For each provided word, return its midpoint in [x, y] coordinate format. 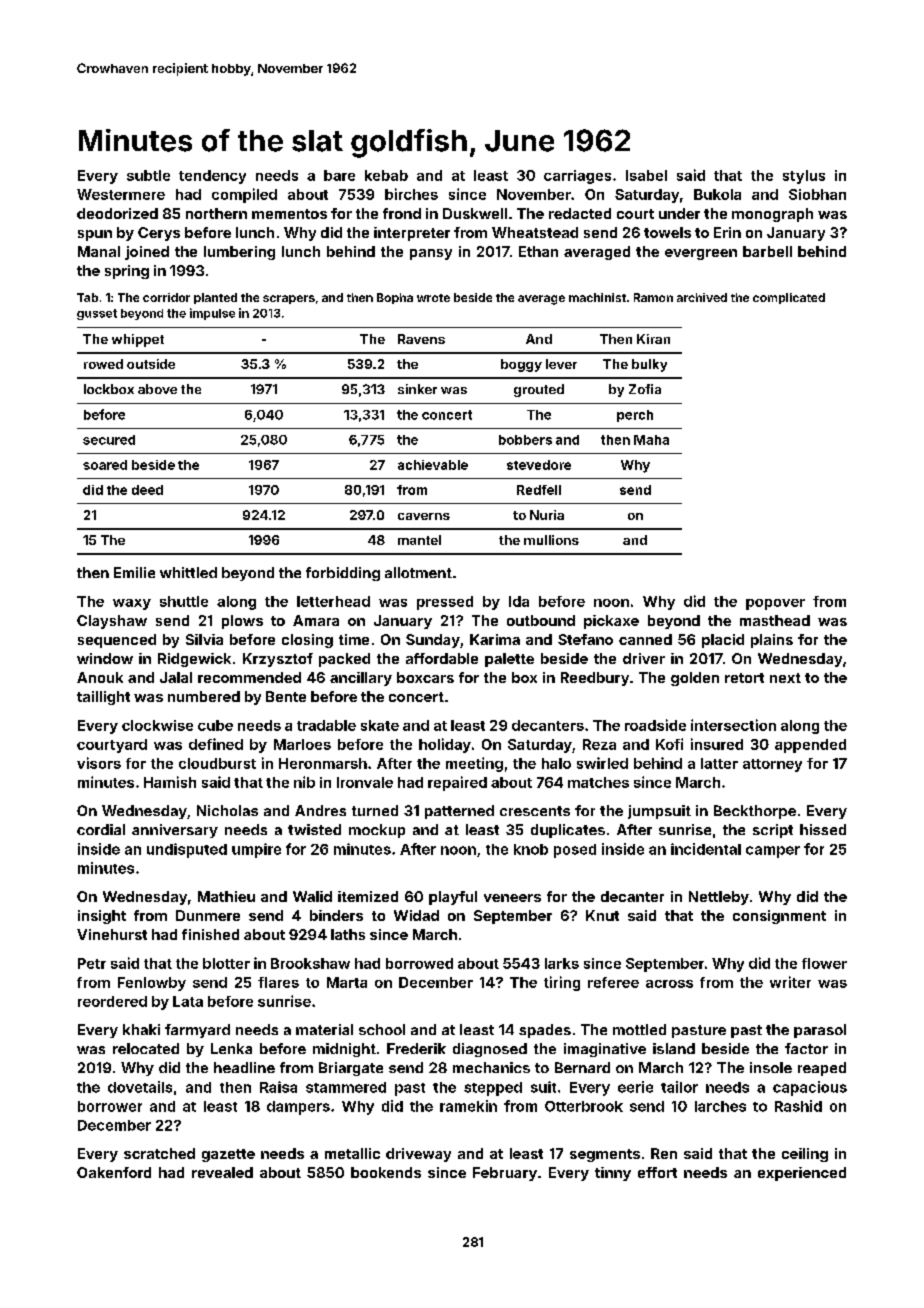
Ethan [538, 251]
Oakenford [114, 1172]
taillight [103, 698]
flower [824, 963]
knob [531, 849]
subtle [148, 175]
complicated [789, 298]
